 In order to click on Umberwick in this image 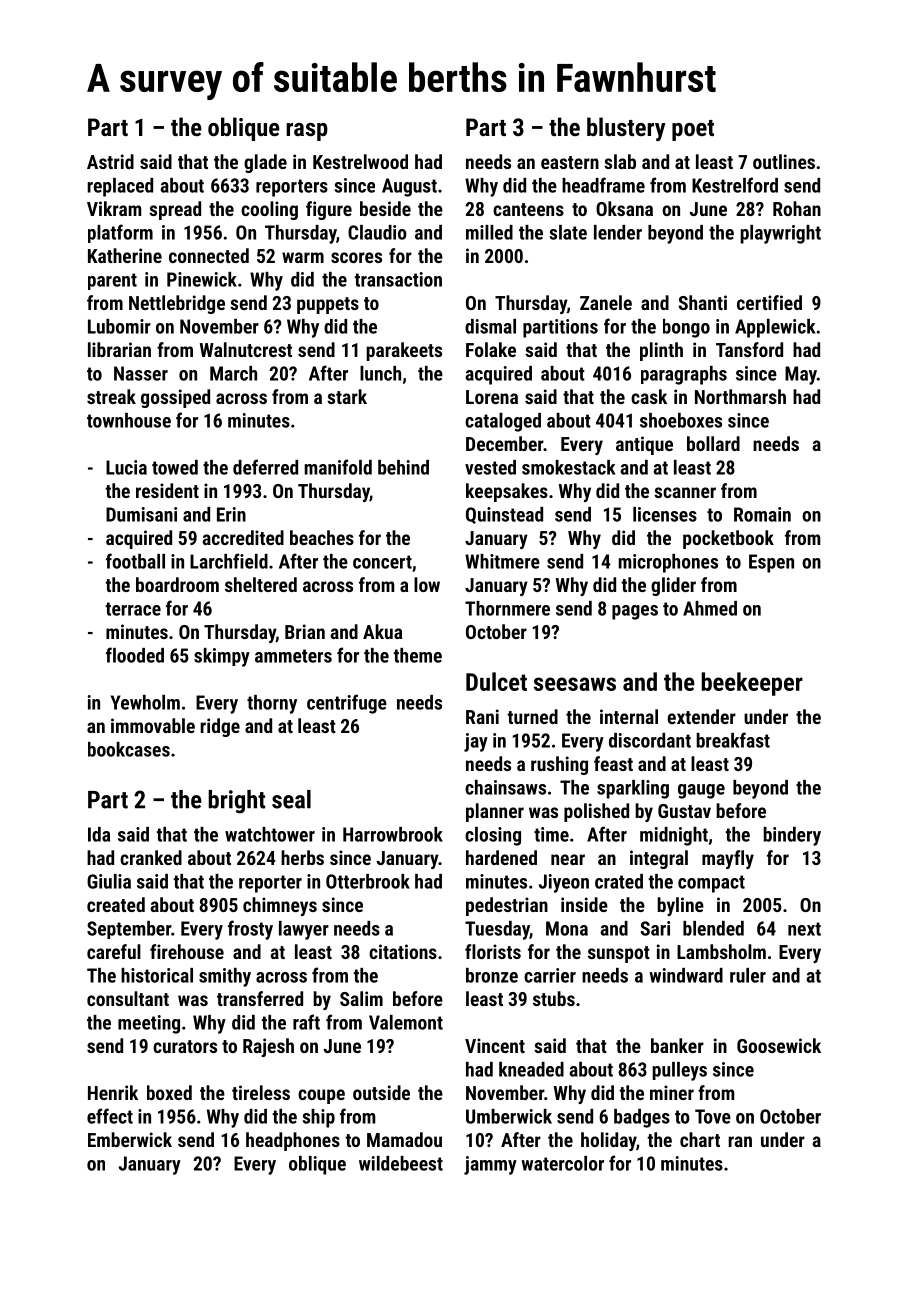, I will do `click(509, 1116)`.
